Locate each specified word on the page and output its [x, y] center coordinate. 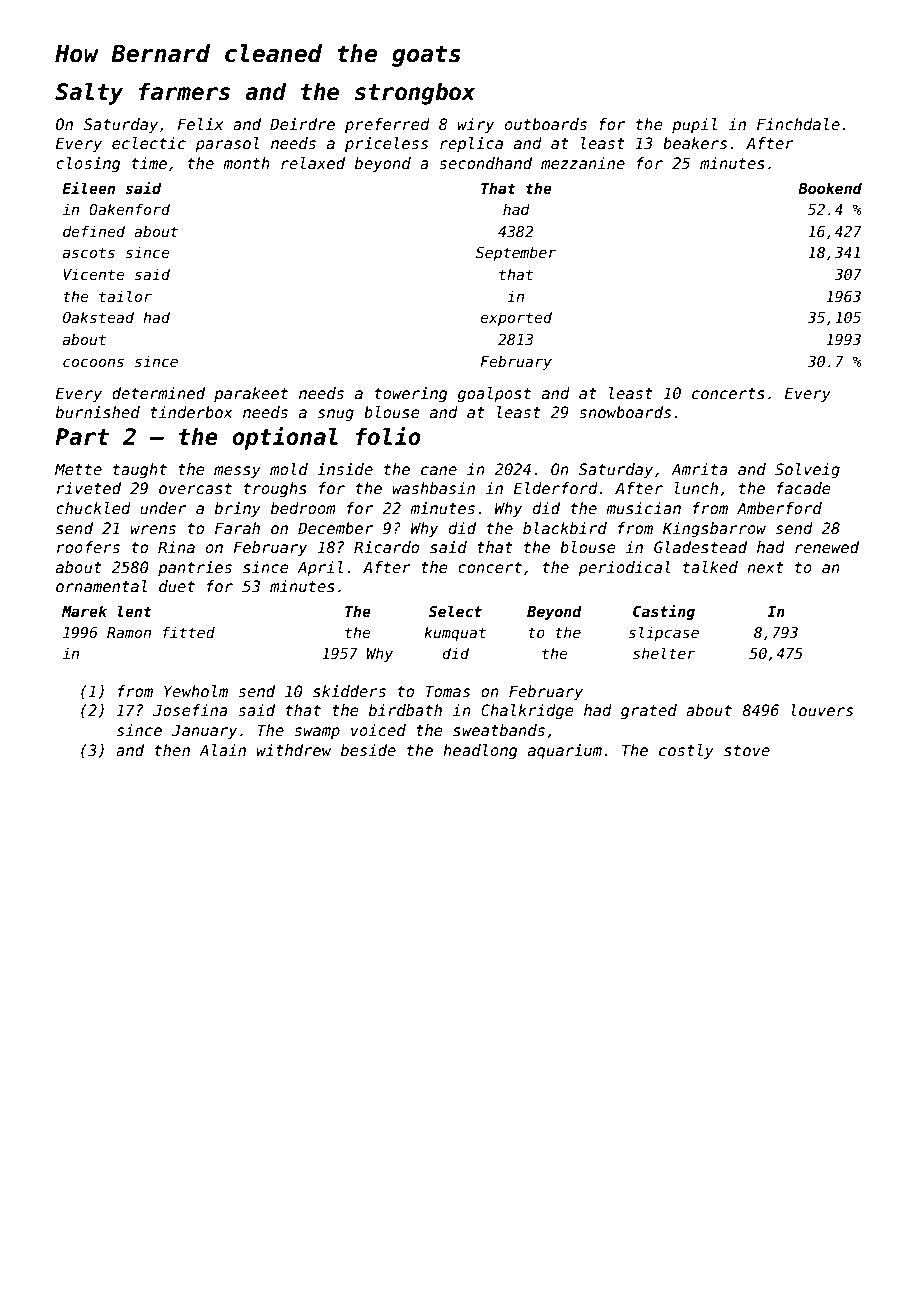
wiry [476, 125]
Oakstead [98, 317]
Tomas [447, 691]
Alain [222, 750]
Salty [89, 93]
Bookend [830, 188]
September [516, 253]
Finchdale [798, 124]
